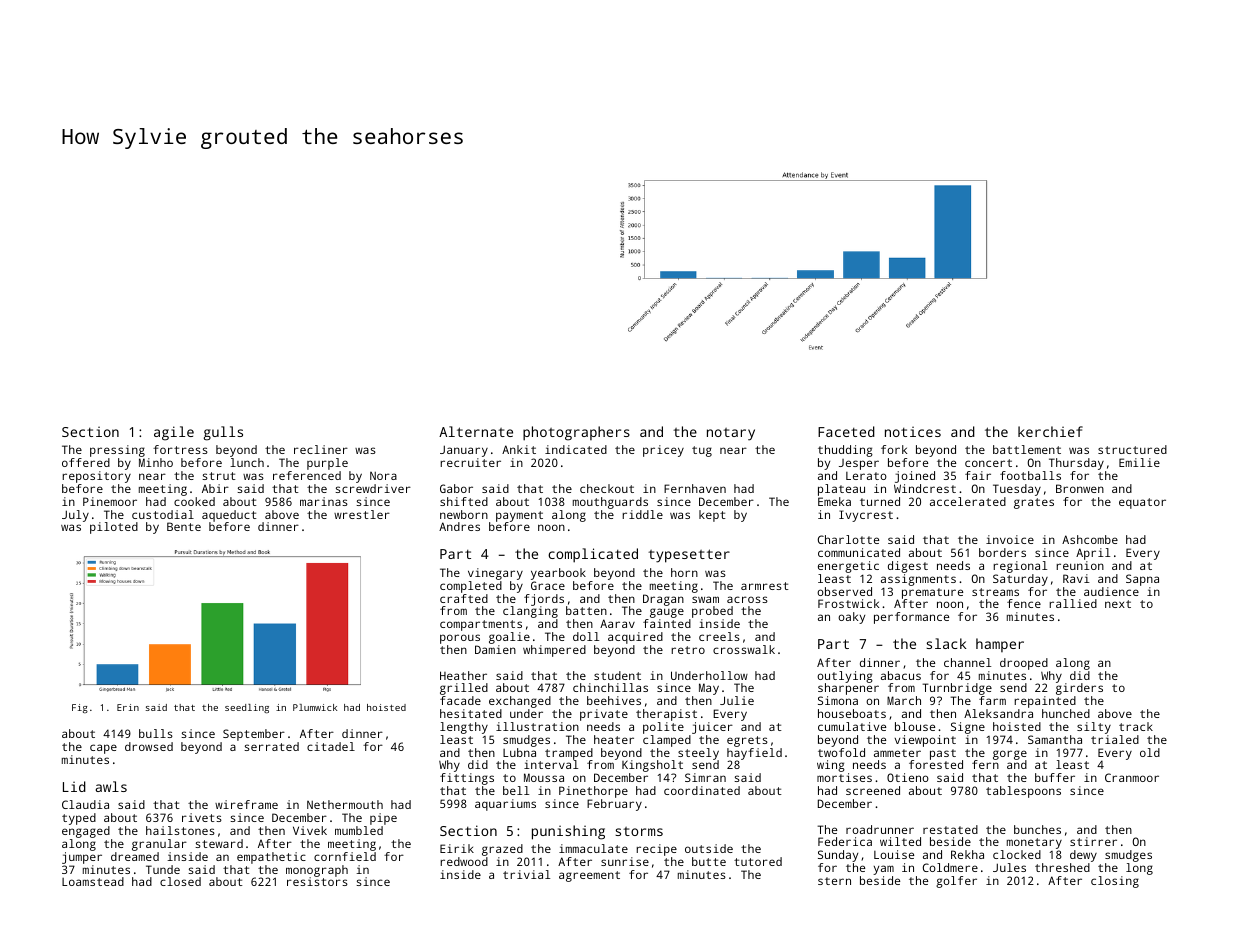 Image resolution: width=1233 pixels, height=952 pixels. Describe the element at coordinates (246, 804) in the screenshot. I see `wireframe` at that location.
